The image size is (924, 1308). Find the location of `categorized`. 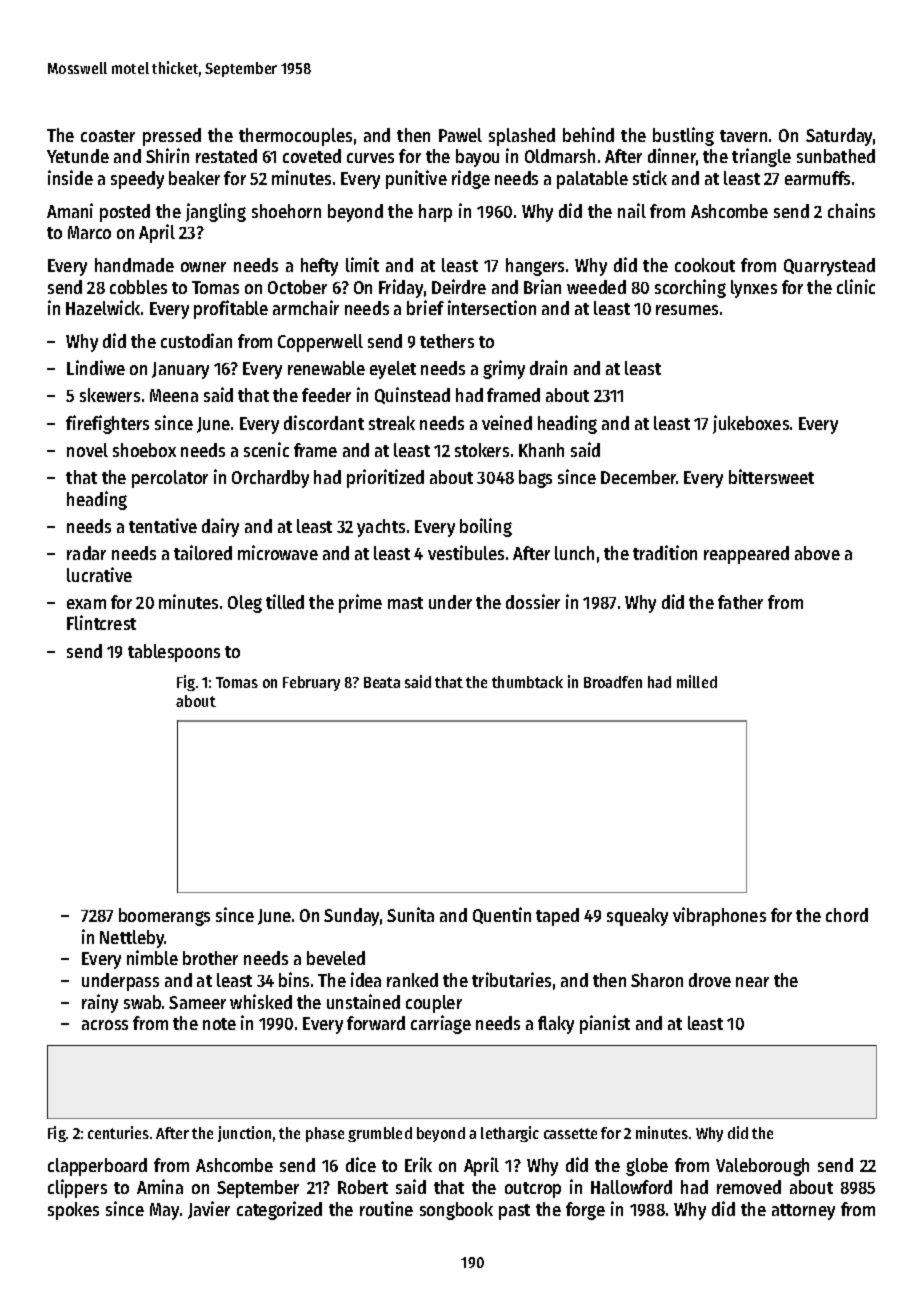

categorized is located at coordinates (279, 1210).
